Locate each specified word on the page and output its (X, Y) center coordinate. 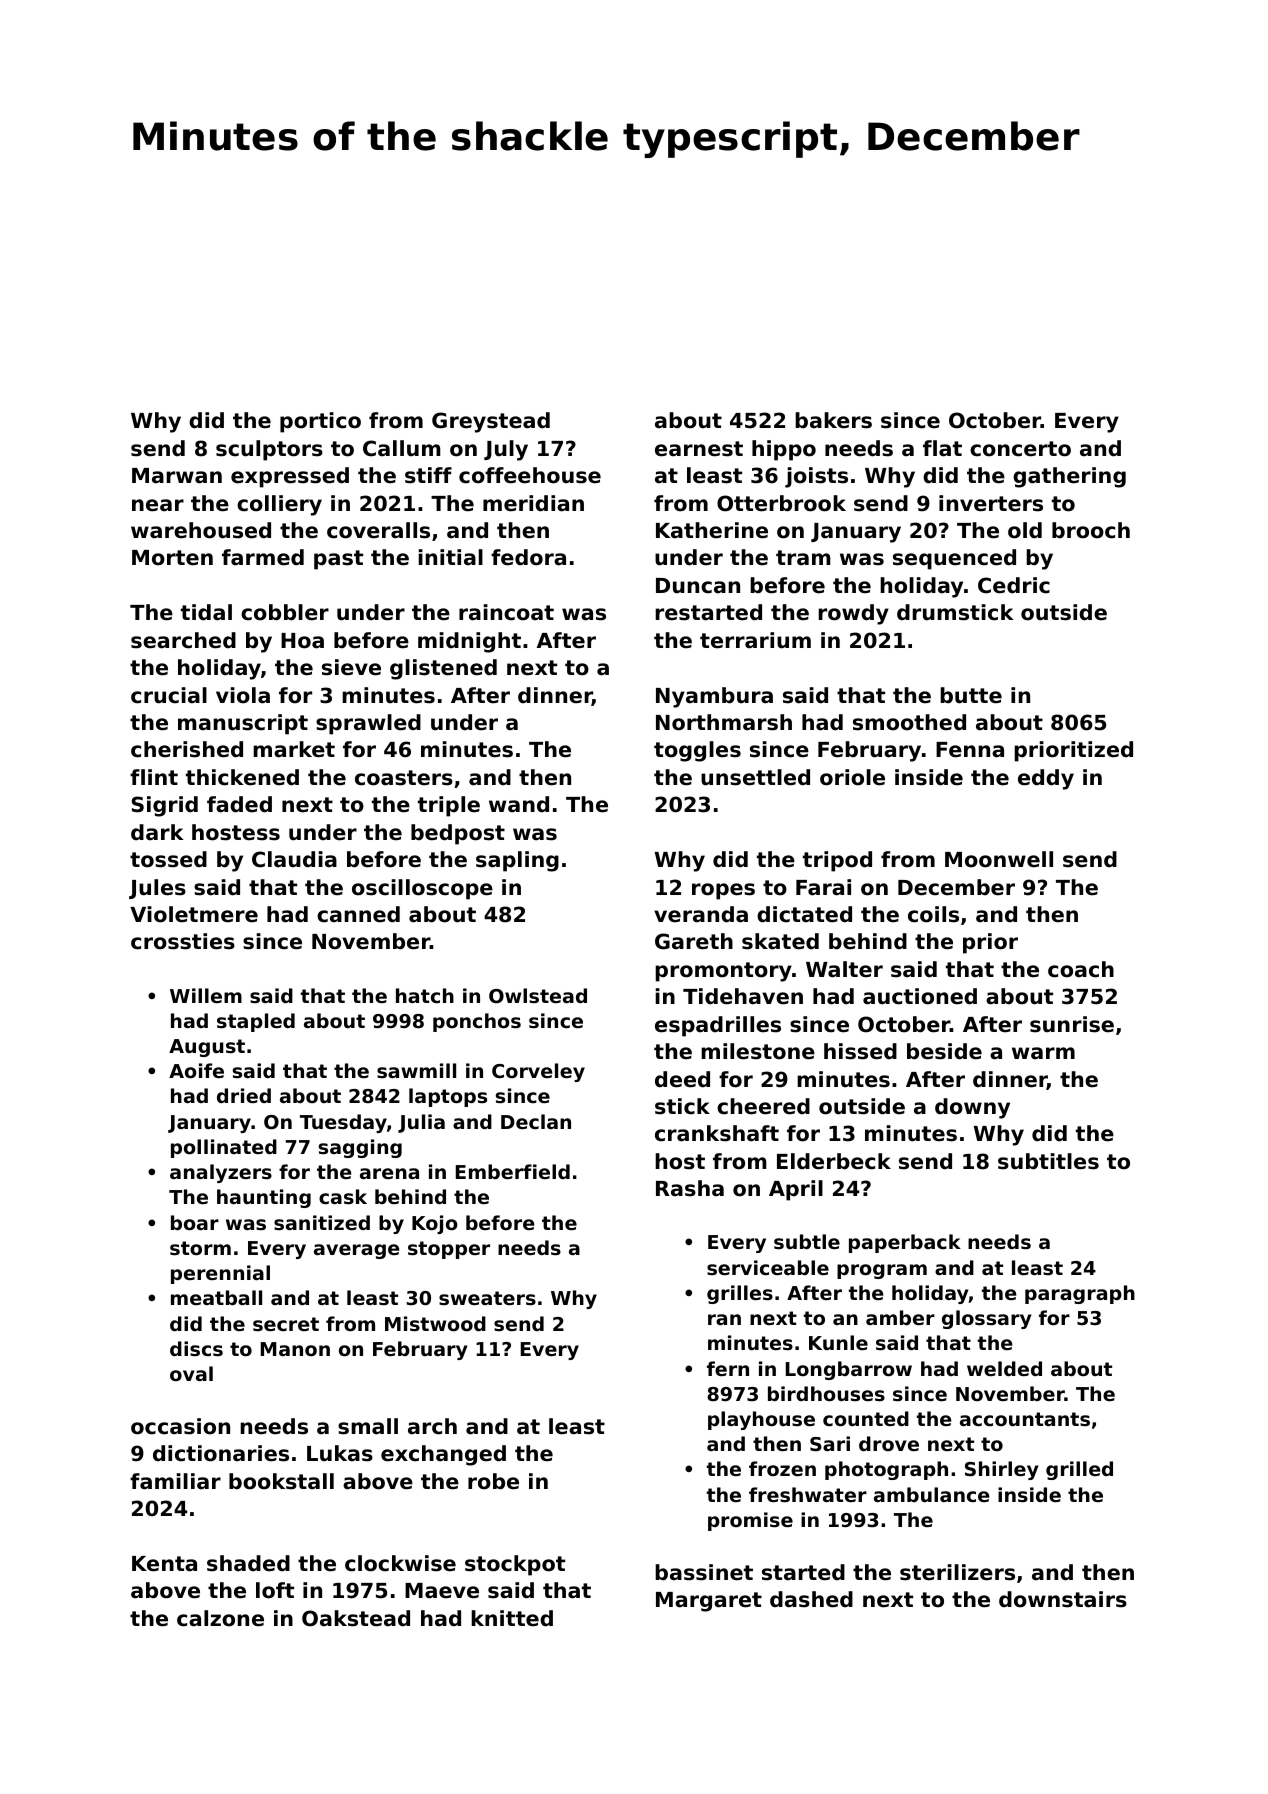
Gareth (694, 941)
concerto (1020, 449)
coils (933, 914)
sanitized (322, 1222)
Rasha (690, 1188)
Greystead (491, 422)
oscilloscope (422, 889)
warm (1043, 1053)
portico (320, 422)
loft (275, 1590)
